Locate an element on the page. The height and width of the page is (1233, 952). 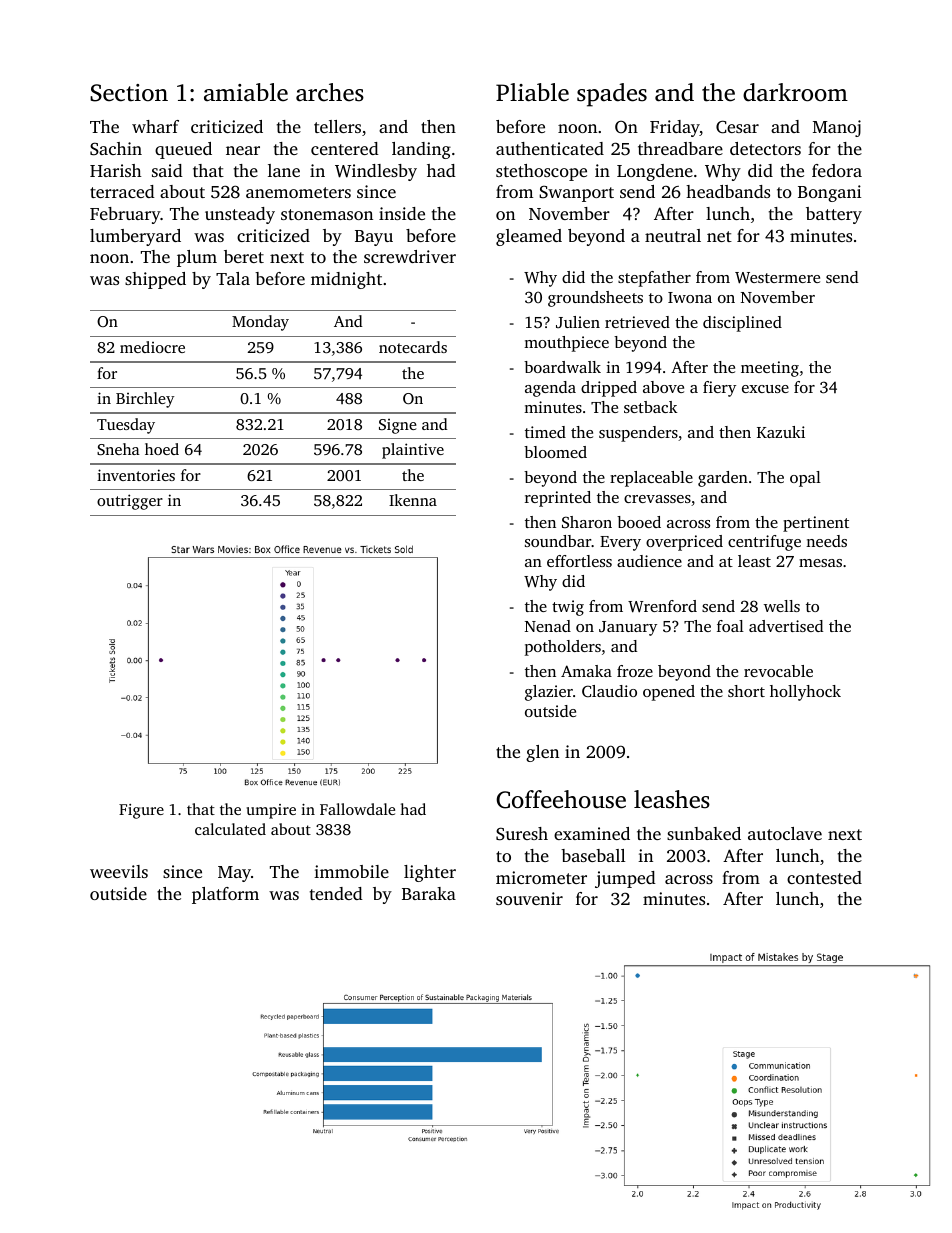
Nenad is located at coordinates (548, 626).
